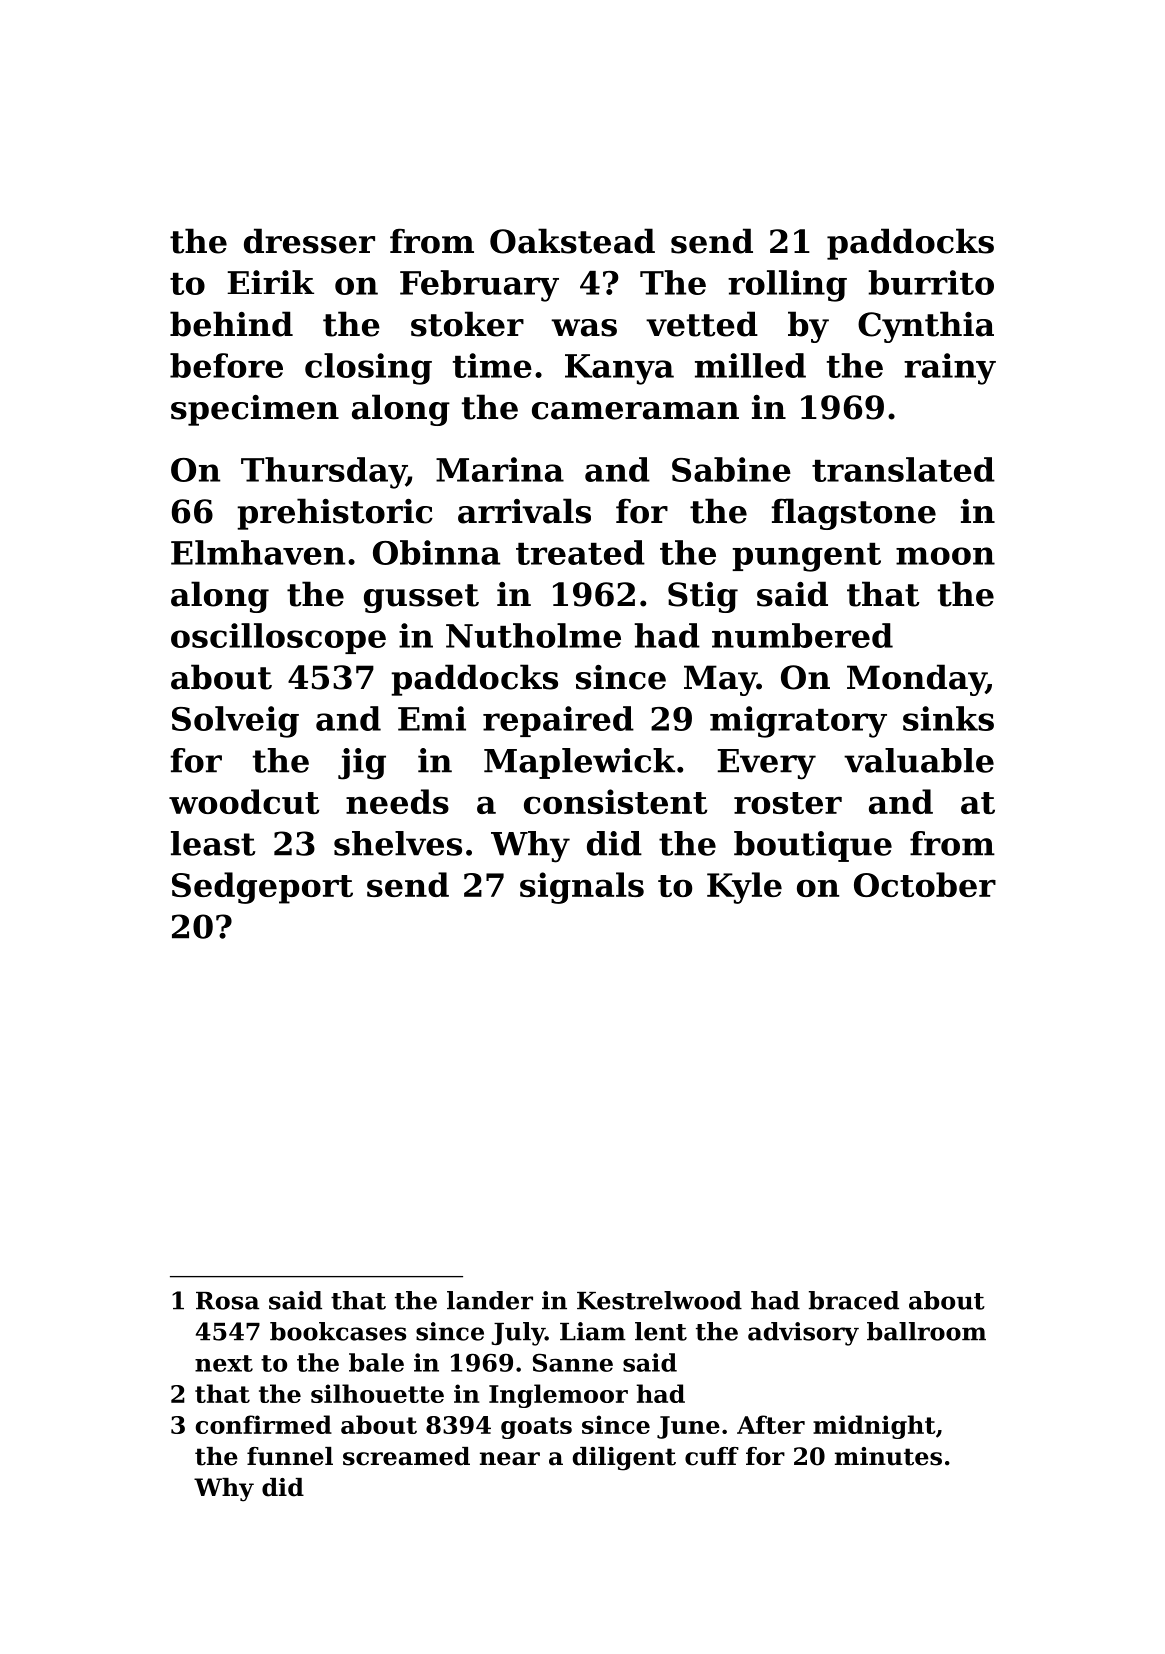 The image size is (1165, 1654). What do you see at coordinates (278, 638) in the page?
I see `oscilloscope` at bounding box center [278, 638].
